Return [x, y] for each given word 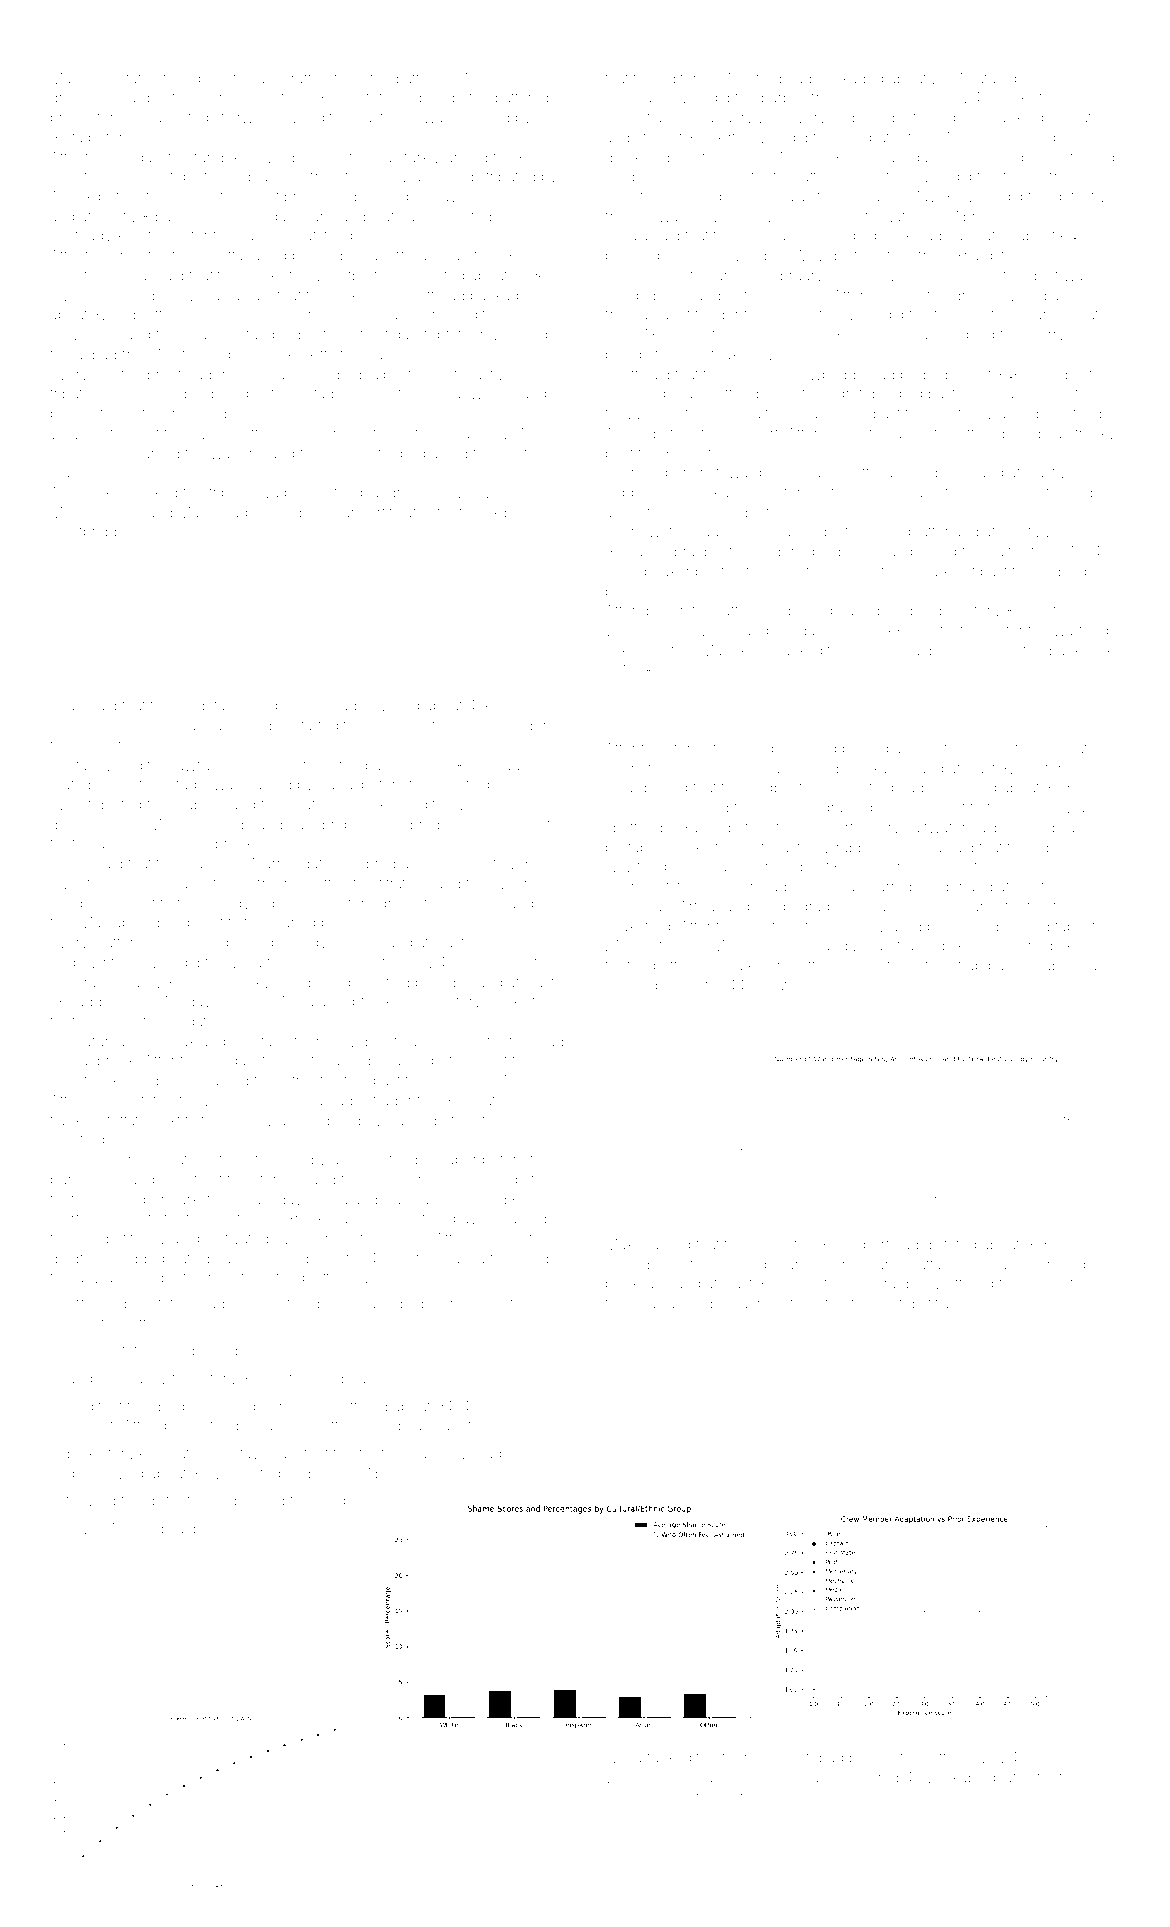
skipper [510, 514]
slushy [145, 1380]
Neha [623, 1757]
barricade [764, 886]
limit [301, 1060]
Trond [144, 1528]
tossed [1092, 157]
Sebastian [638, 117]
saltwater [936, 827]
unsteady [81, 237]
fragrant [876, 1305]
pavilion [479, 1220]
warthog [1081, 633]
